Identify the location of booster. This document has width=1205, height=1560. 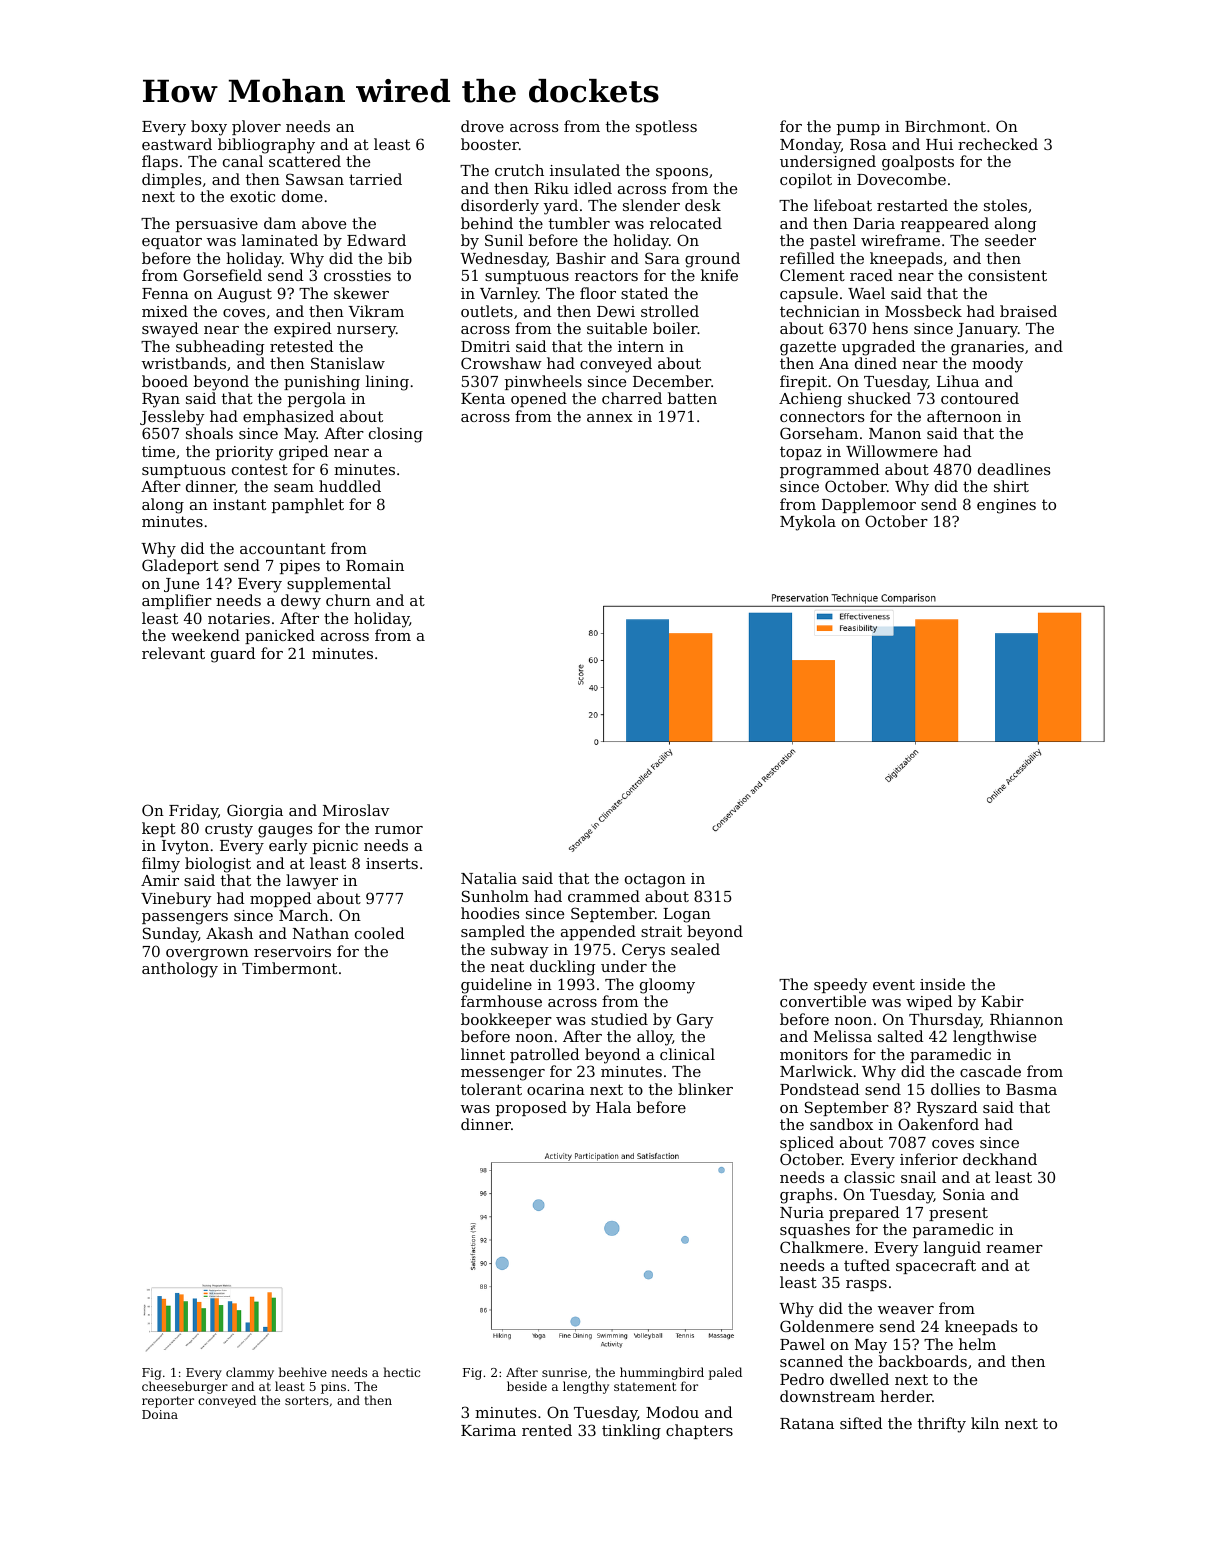
(490, 144).
